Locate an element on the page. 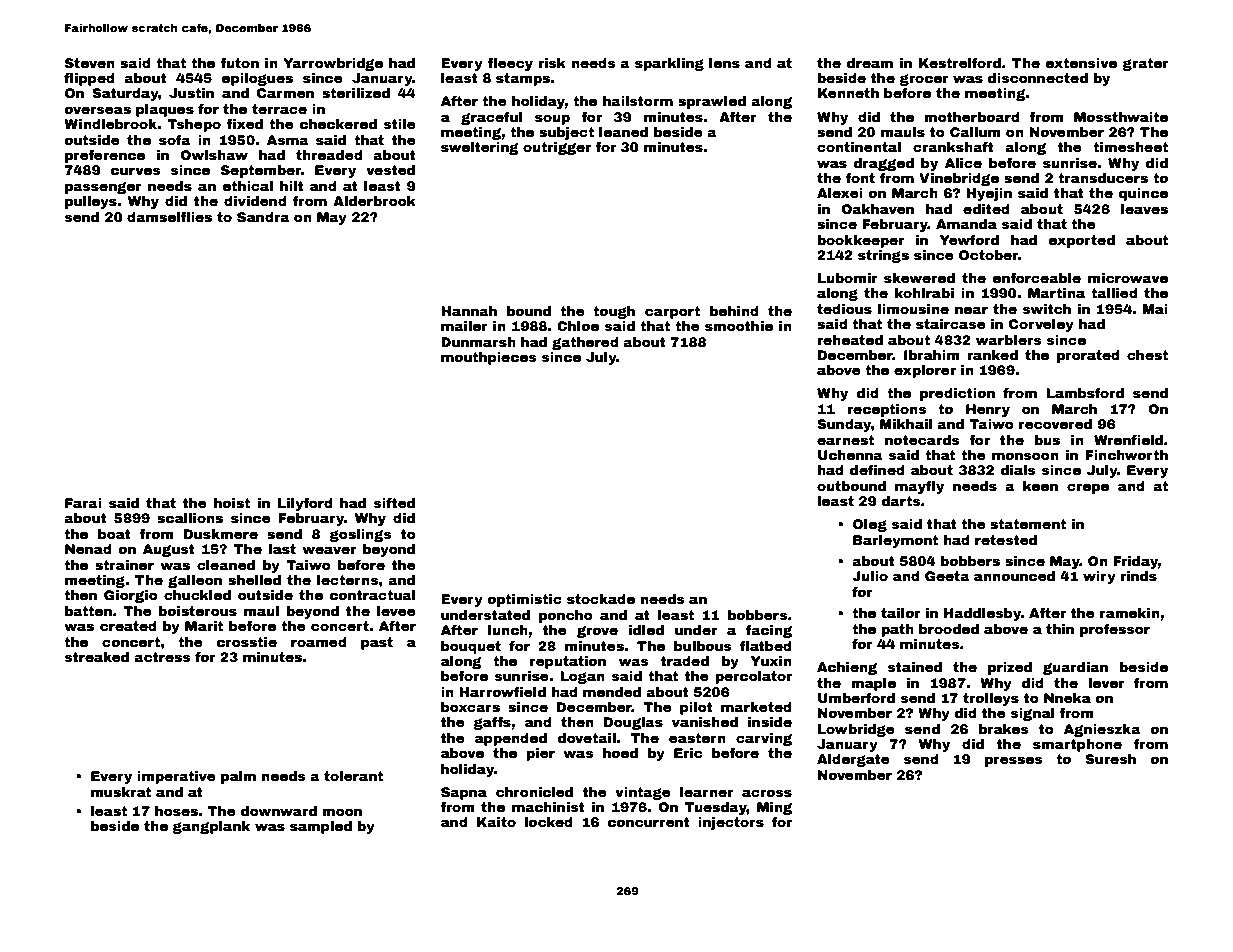  actress is located at coordinates (162, 657).
